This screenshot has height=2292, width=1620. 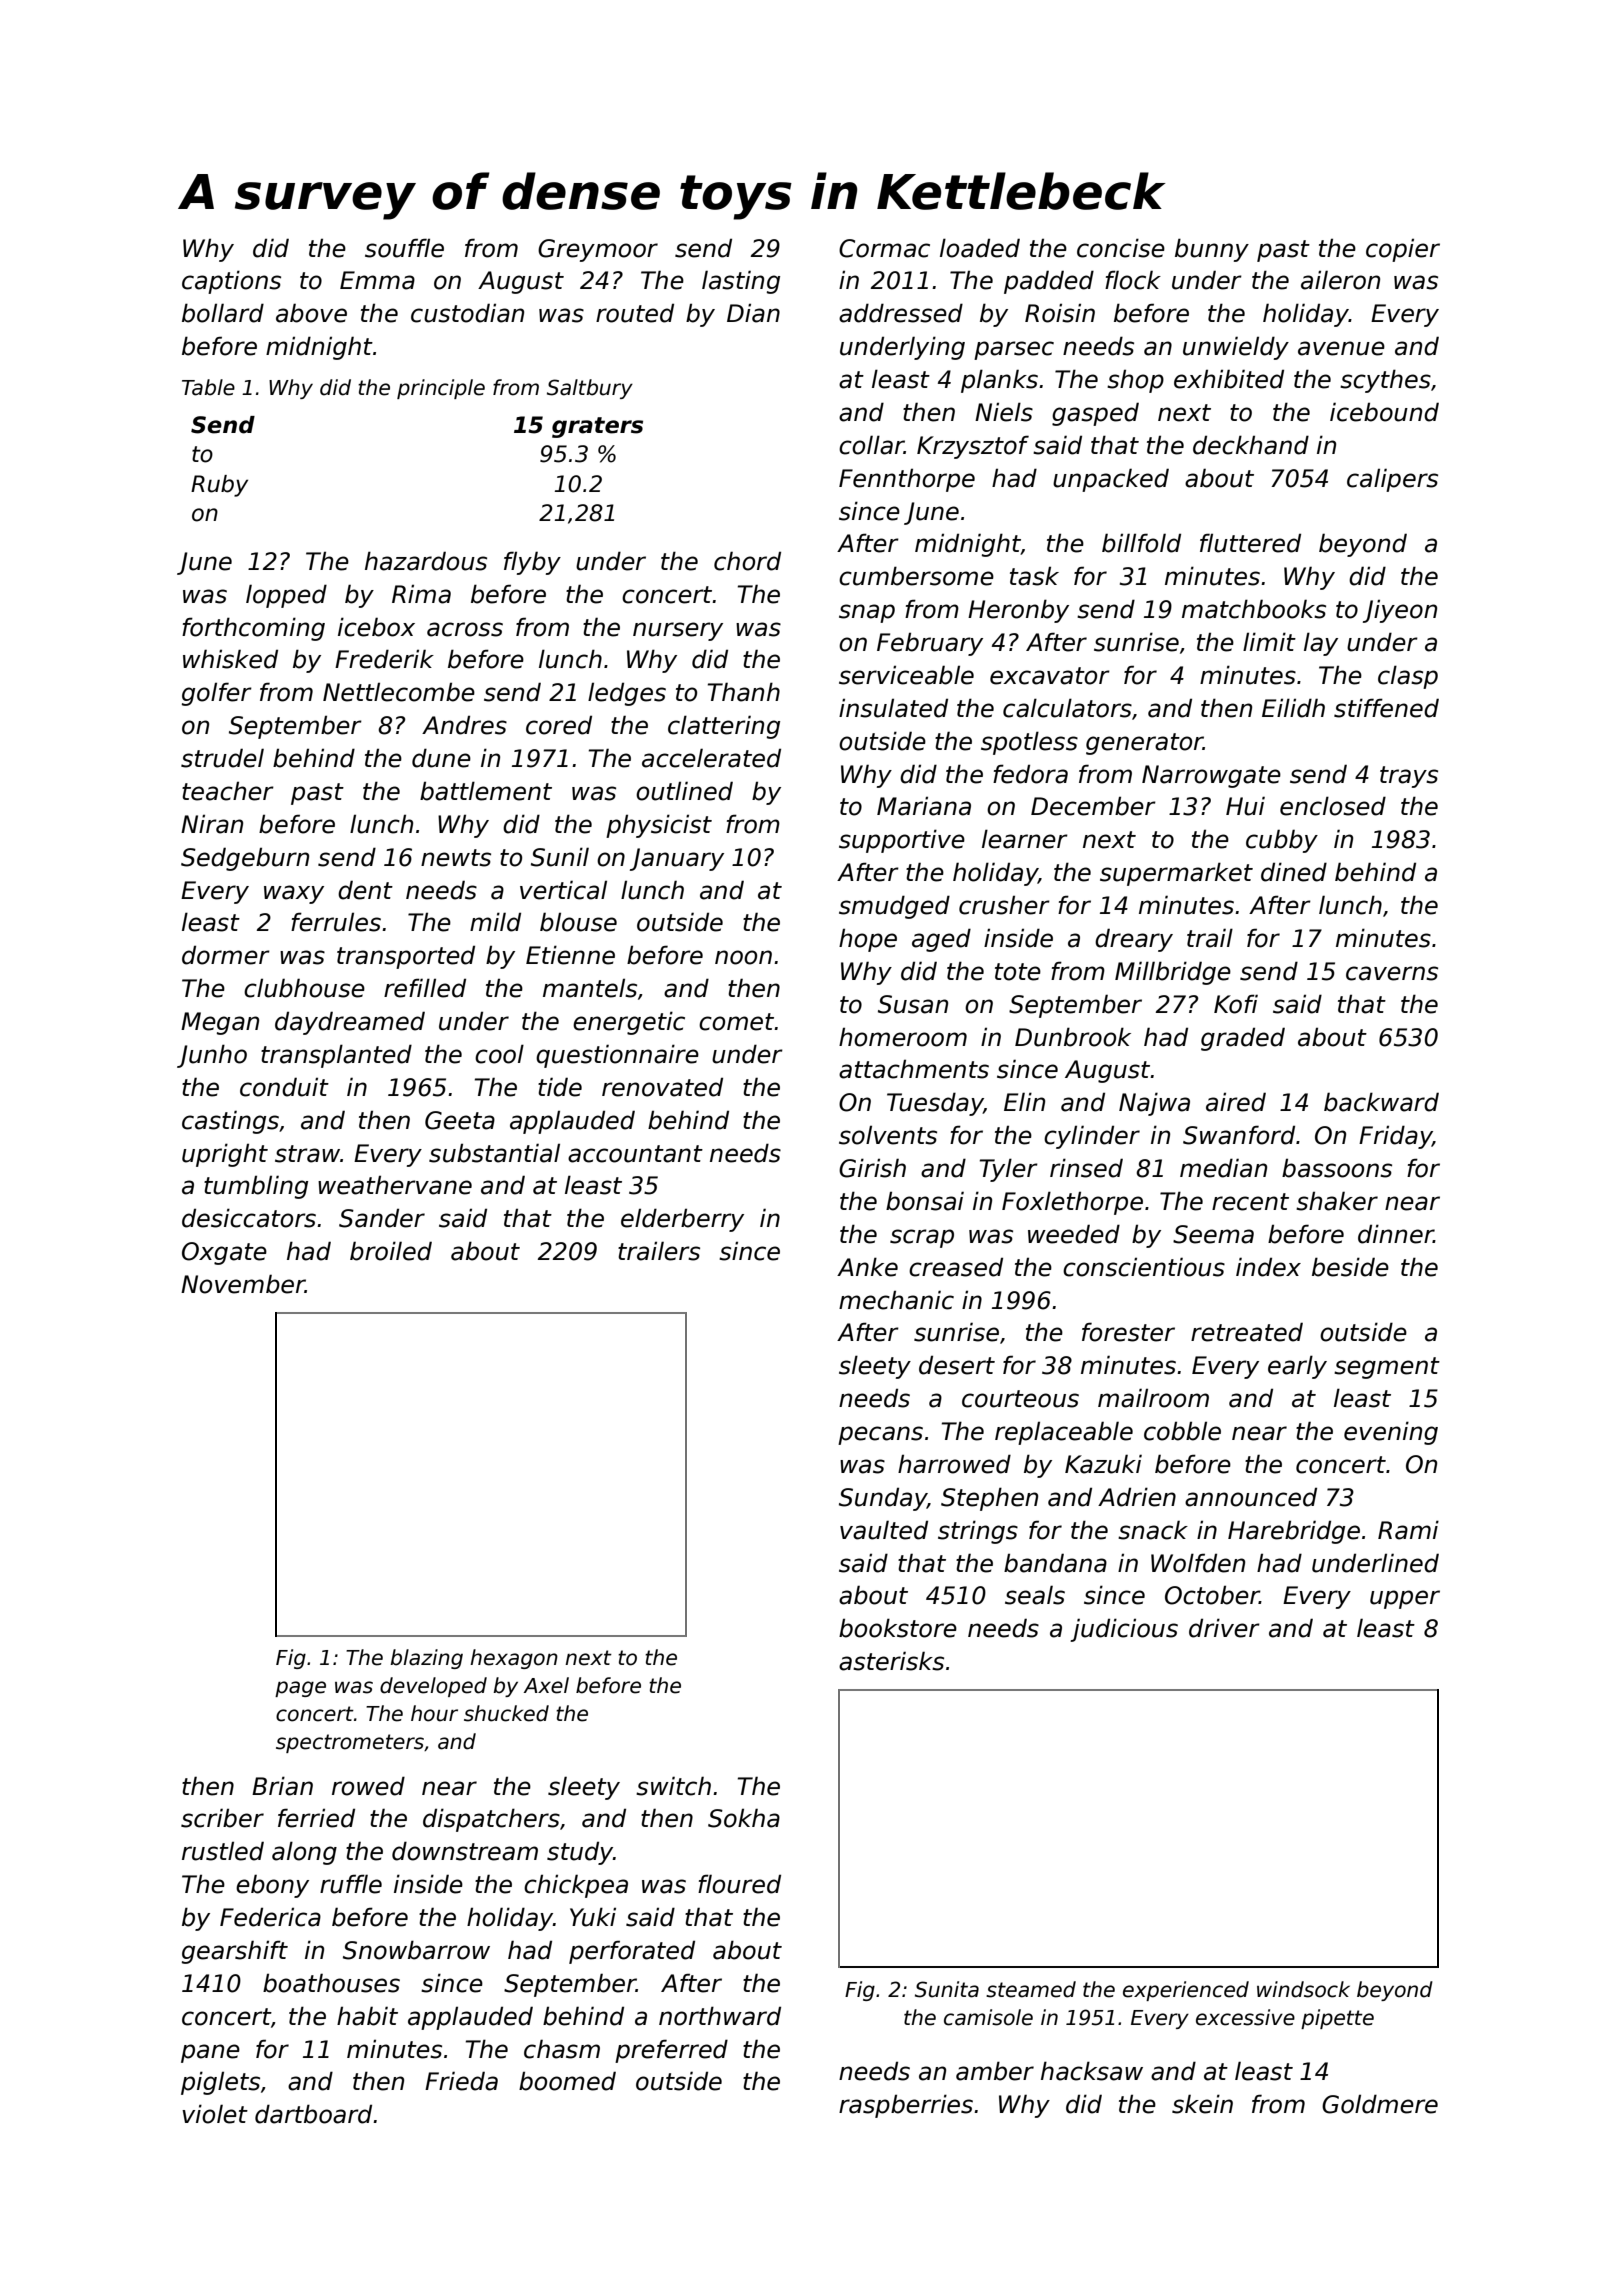 I want to click on creased, so click(x=956, y=1267).
